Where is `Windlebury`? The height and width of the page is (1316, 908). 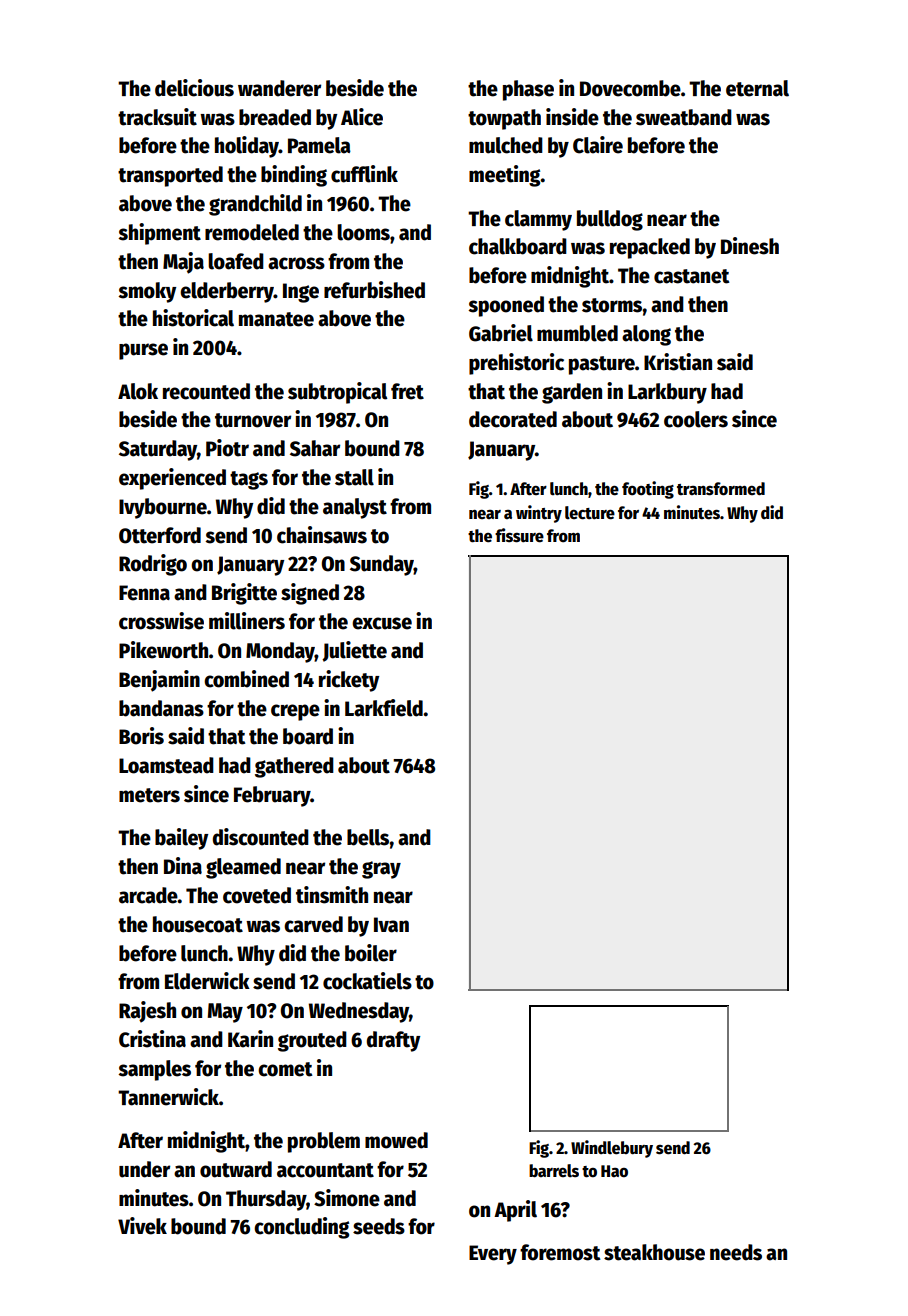
Windlebury is located at coordinates (612, 1149).
